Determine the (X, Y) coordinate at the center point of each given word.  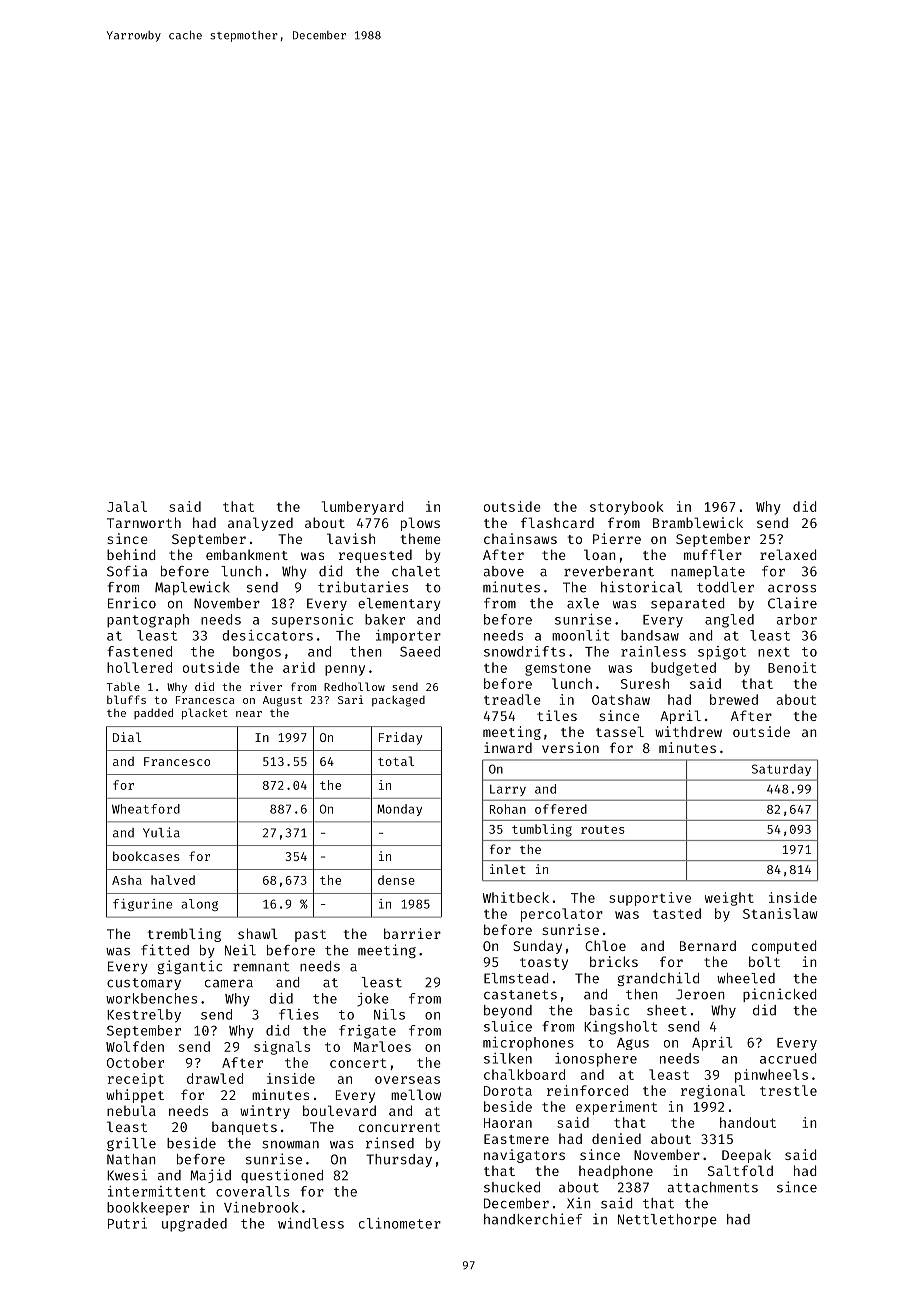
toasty (544, 964)
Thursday (399, 1160)
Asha (127, 880)
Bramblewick (698, 522)
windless (311, 1223)
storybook (627, 508)
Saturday (781, 770)
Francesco (177, 761)
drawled (215, 1078)
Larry (508, 790)
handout (748, 1122)
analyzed (260, 524)
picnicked (779, 995)
